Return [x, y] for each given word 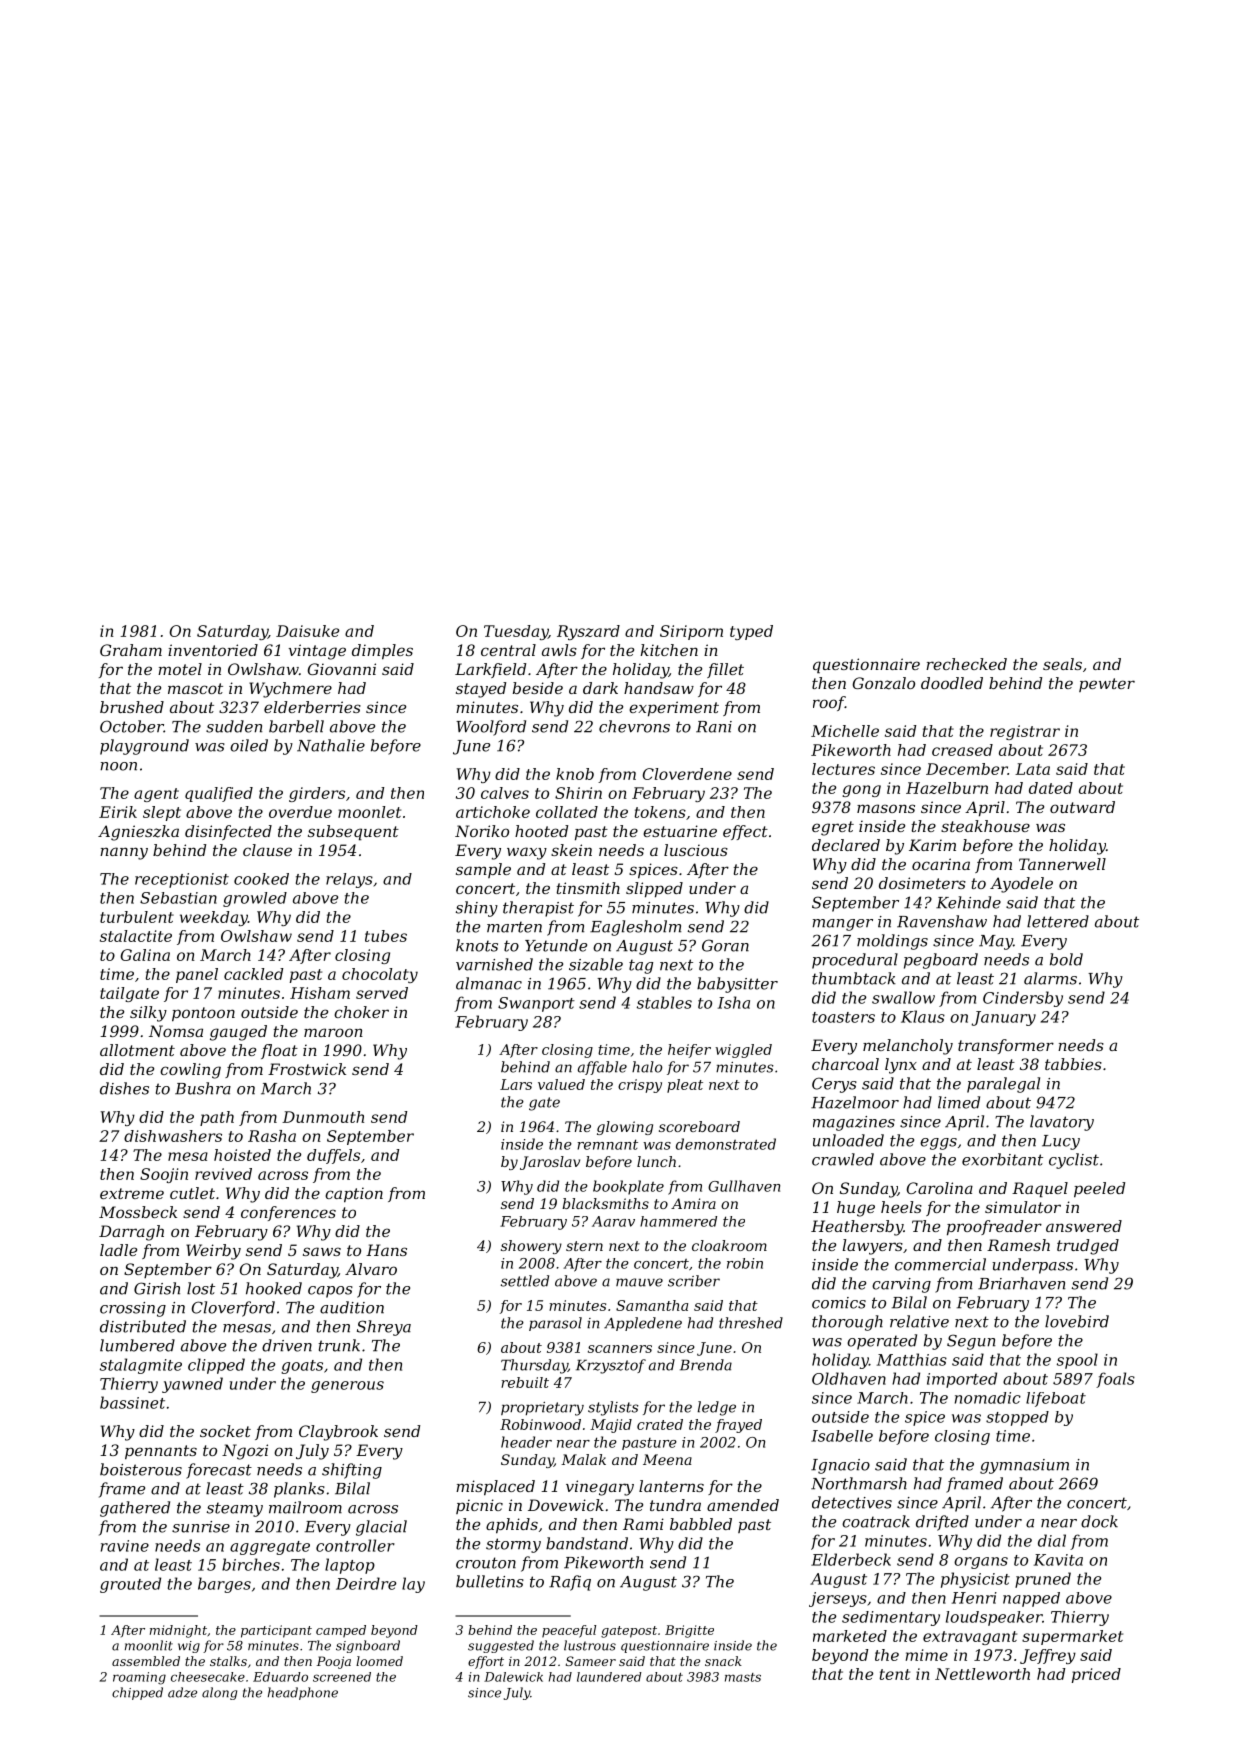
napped [1031, 1599]
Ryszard [588, 632]
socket [225, 1431]
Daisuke [307, 631]
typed [751, 632]
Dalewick [513, 1677]
